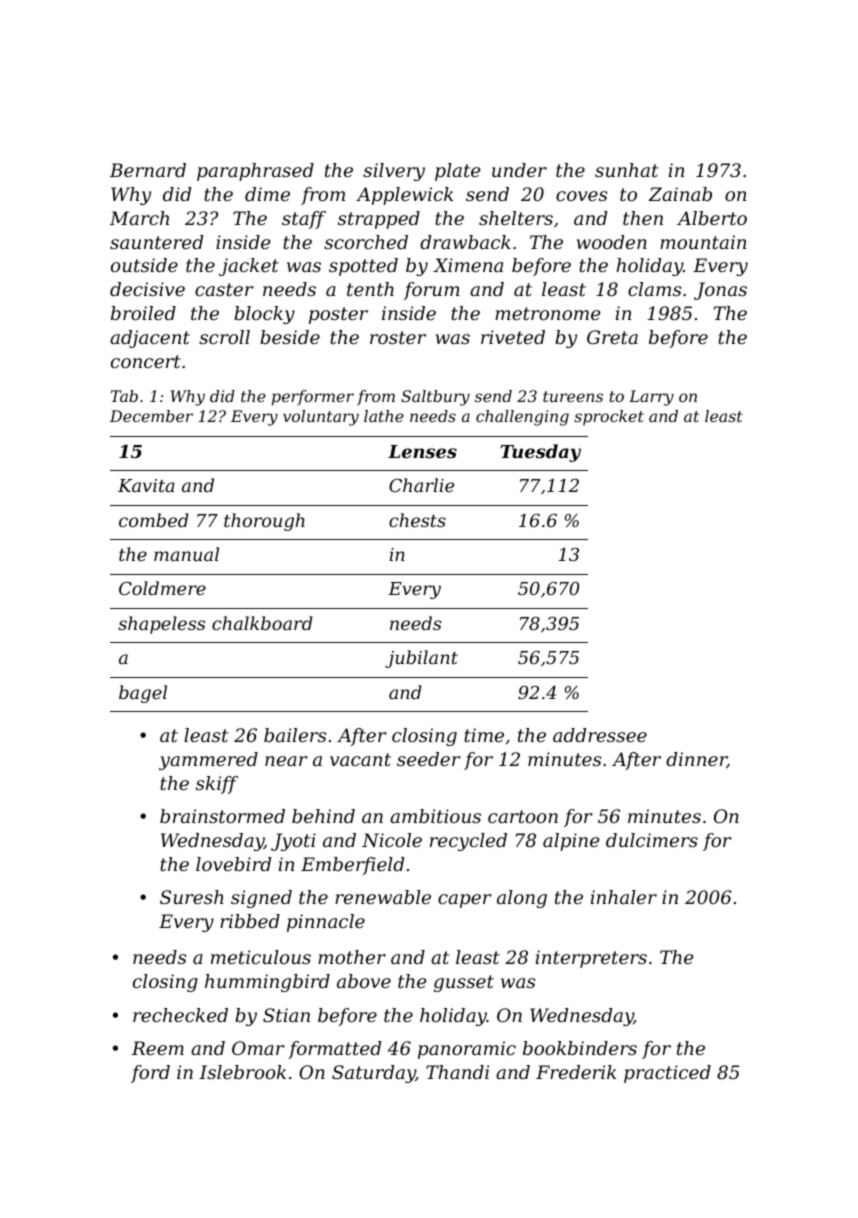 The width and height of the screenshot is (858, 1218). What do you see at coordinates (457, 1072) in the screenshot?
I see `Thandi` at bounding box center [457, 1072].
